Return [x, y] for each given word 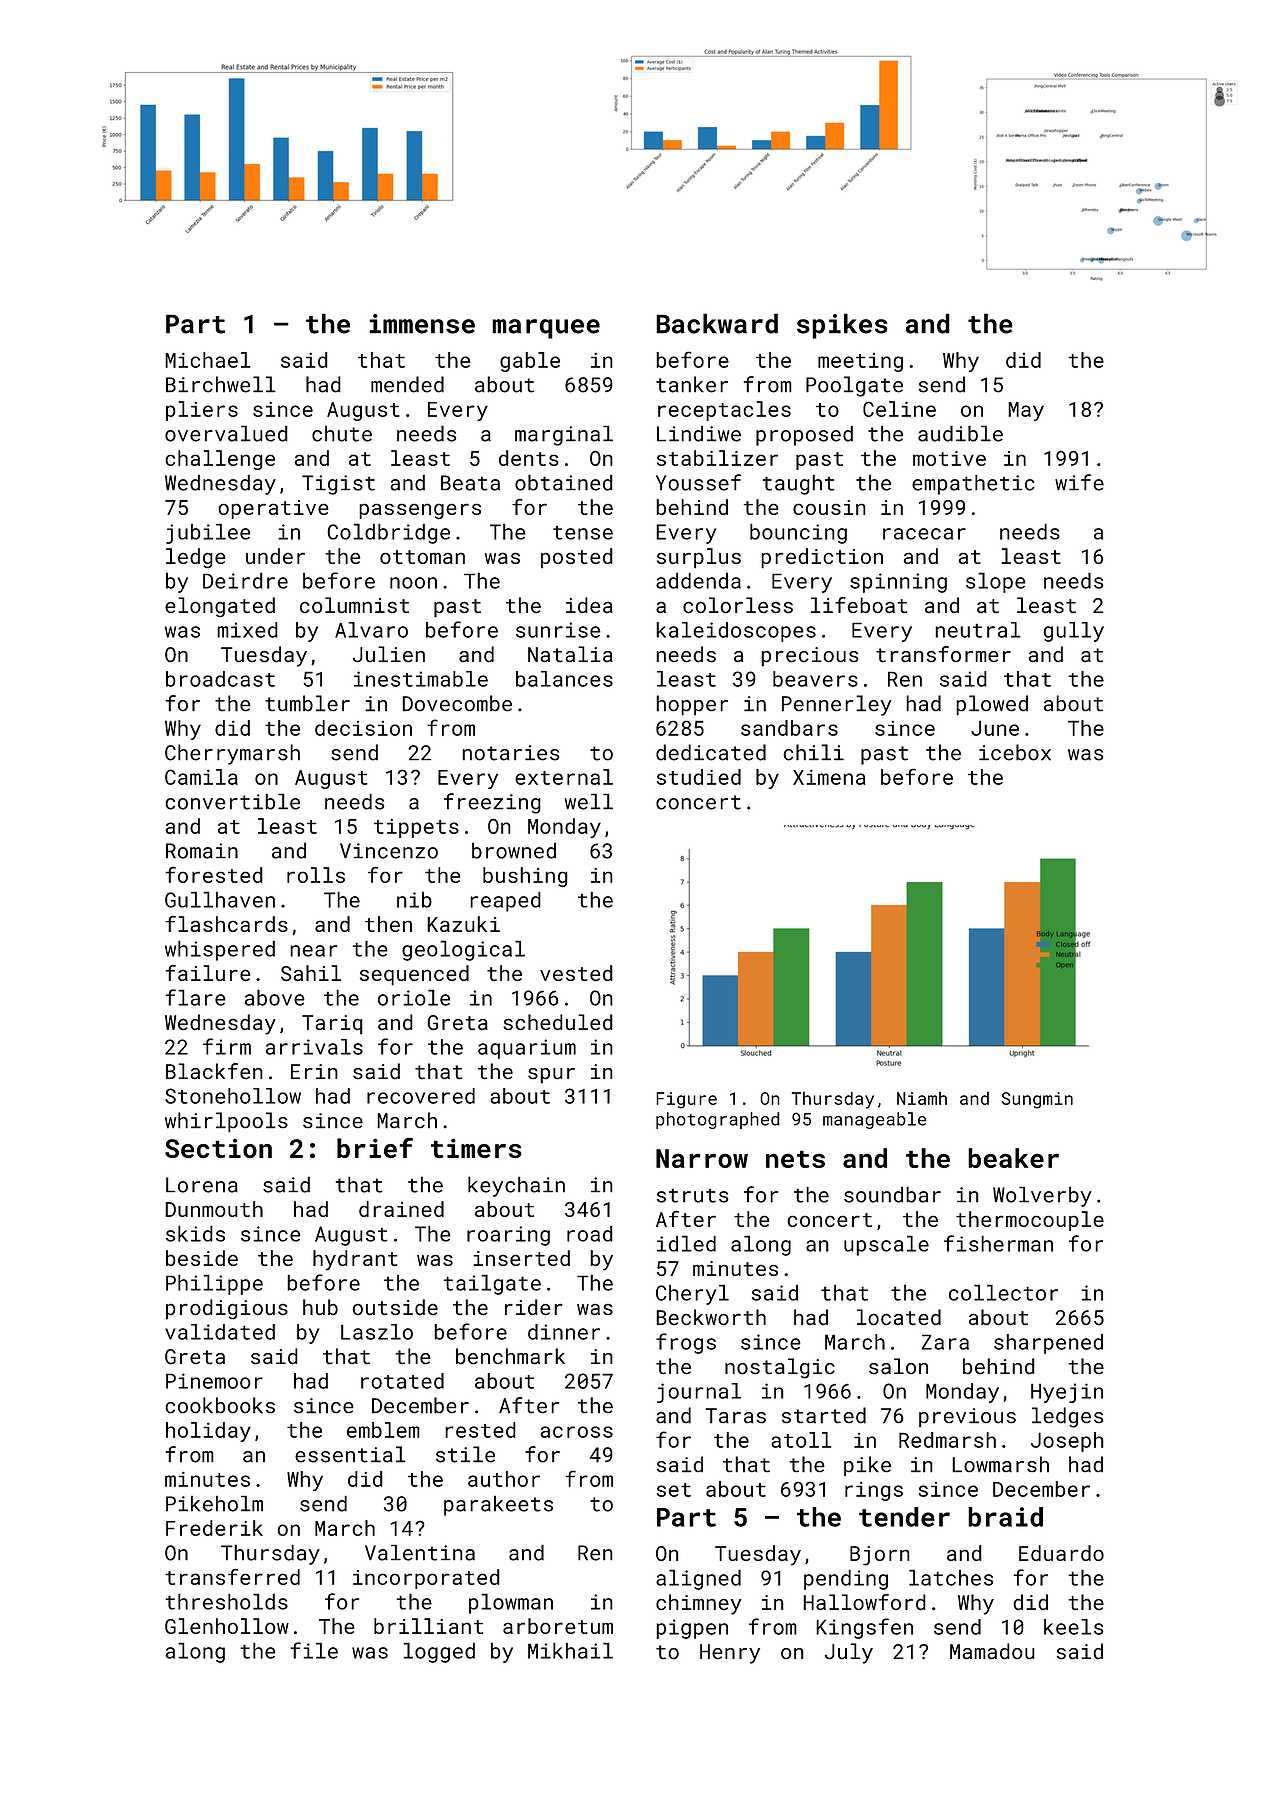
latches [951, 1577]
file [314, 1650]
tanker [692, 384]
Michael [208, 360]
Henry [730, 1654]
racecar [924, 534]
